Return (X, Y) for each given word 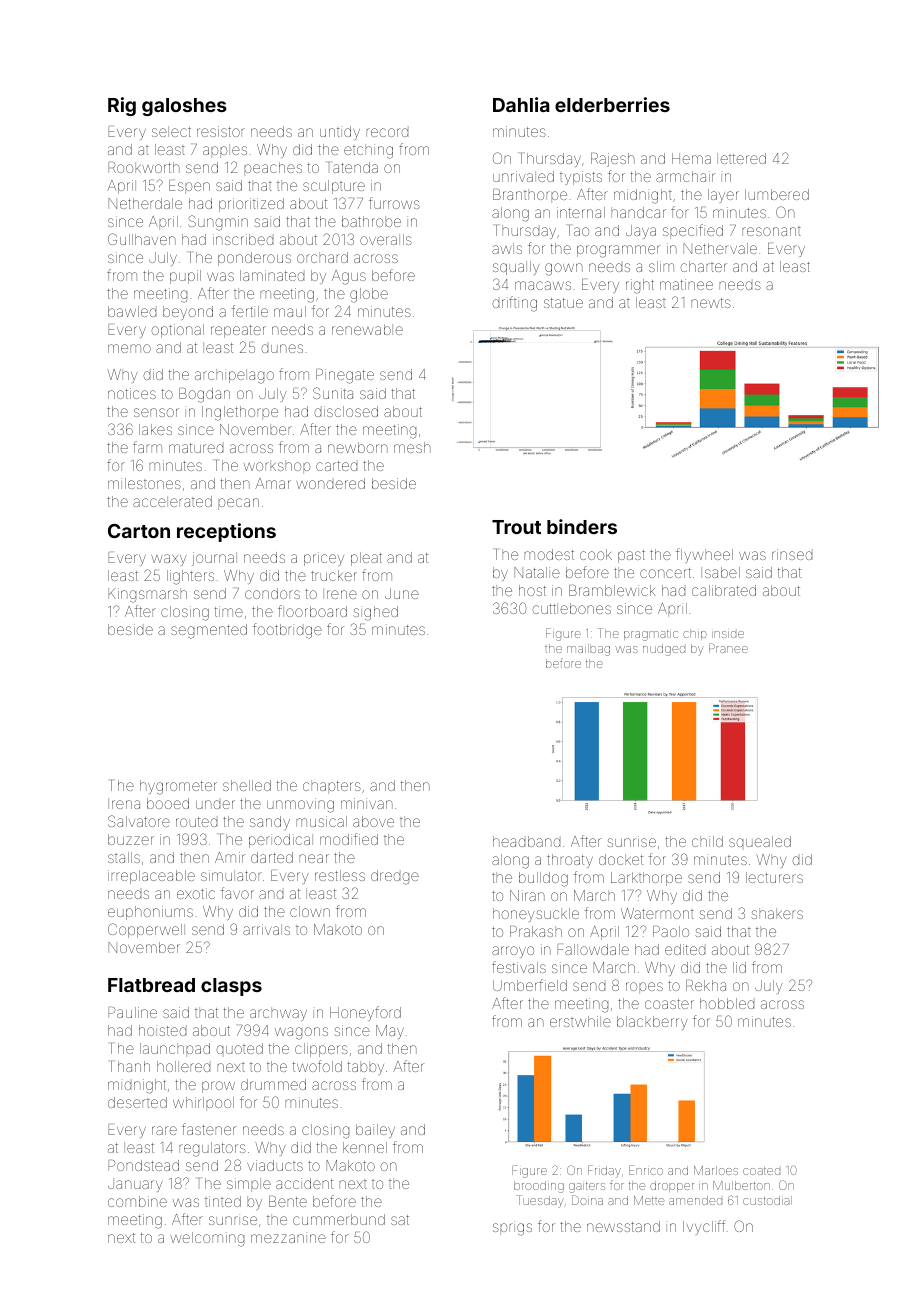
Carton (139, 531)
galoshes (184, 107)
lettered (741, 158)
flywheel (704, 555)
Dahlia (521, 104)
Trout (516, 527)
